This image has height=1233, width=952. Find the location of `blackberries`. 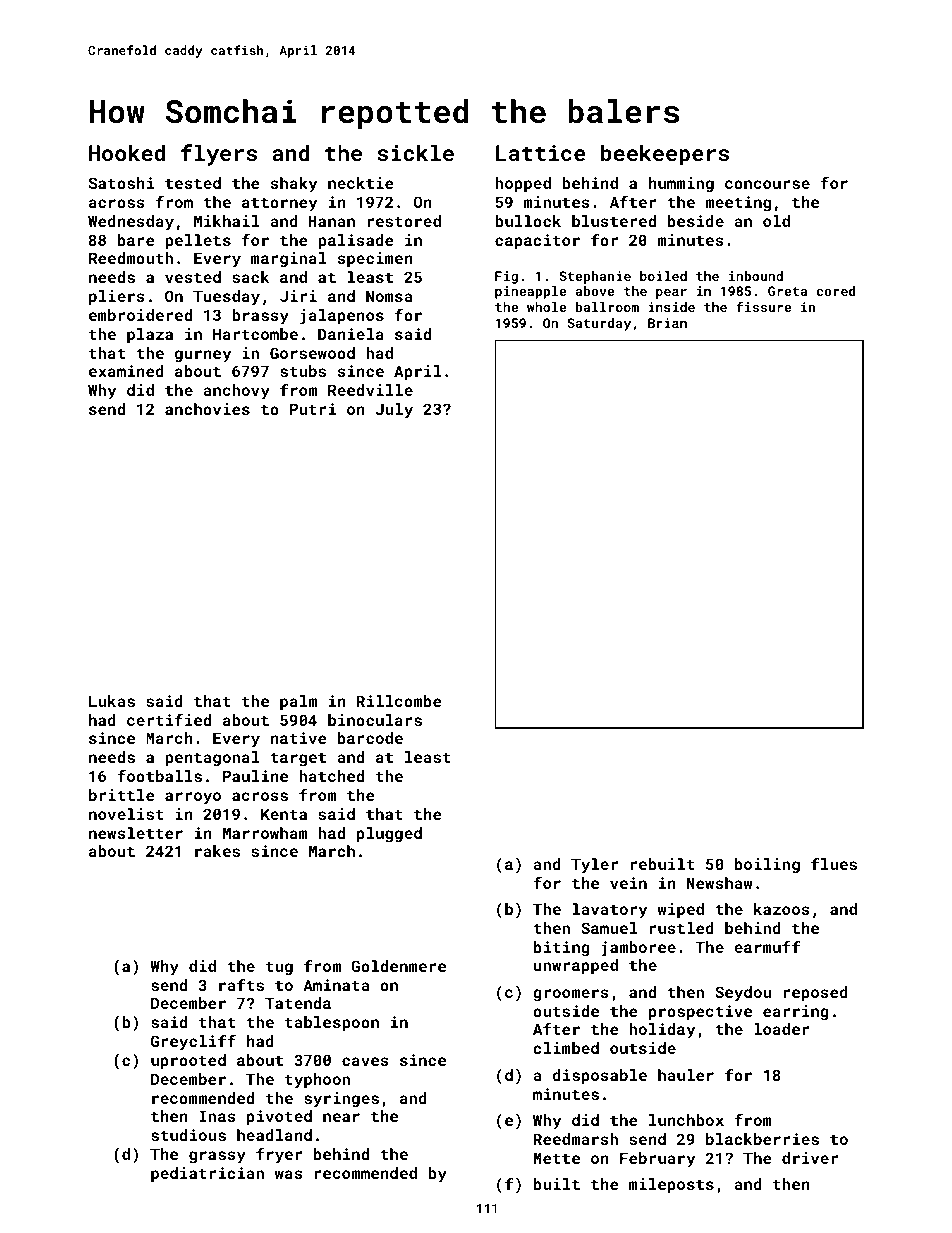

blackberries is located at coordinates (762, 1139).
